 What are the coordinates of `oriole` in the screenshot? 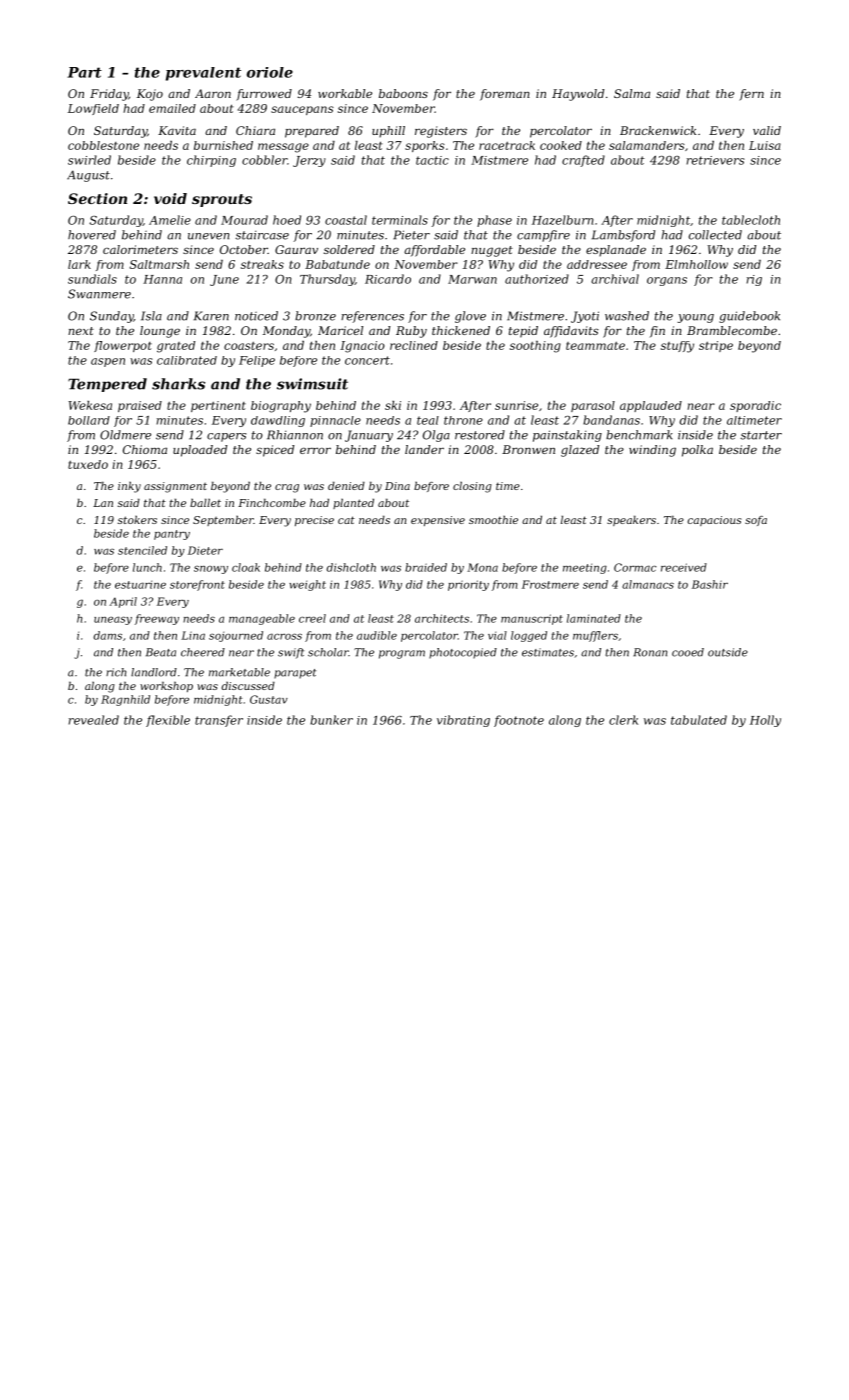 It's located at (270, 72).
